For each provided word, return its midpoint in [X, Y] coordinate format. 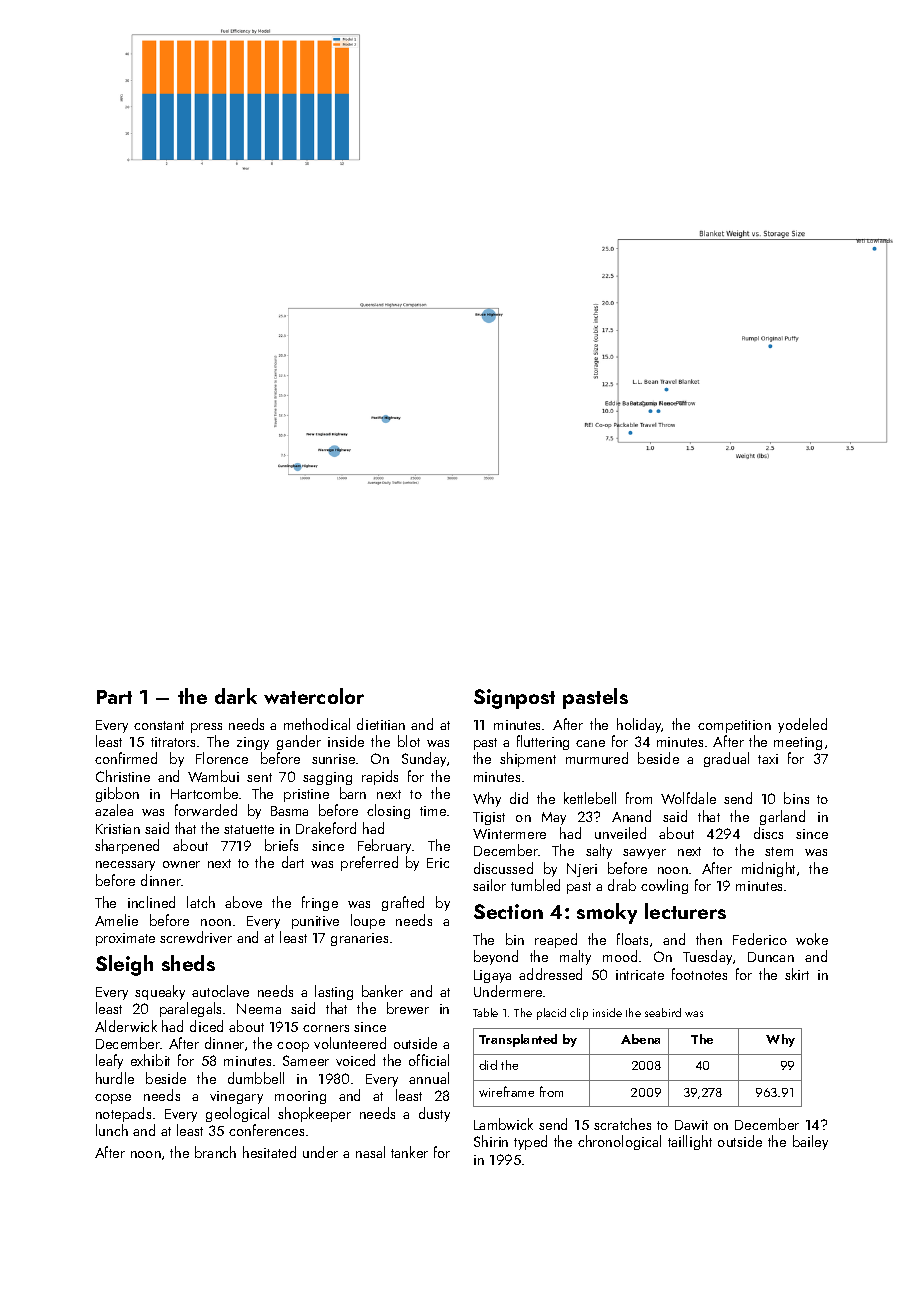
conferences [266, 1130]
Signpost [514, 699]
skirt [797, 974]
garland [782, 817]
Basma [289, 811]
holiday [639, 725]
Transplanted [518, 1040]
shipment [528, 759]
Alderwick [126, 1026]
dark [236, 696]
